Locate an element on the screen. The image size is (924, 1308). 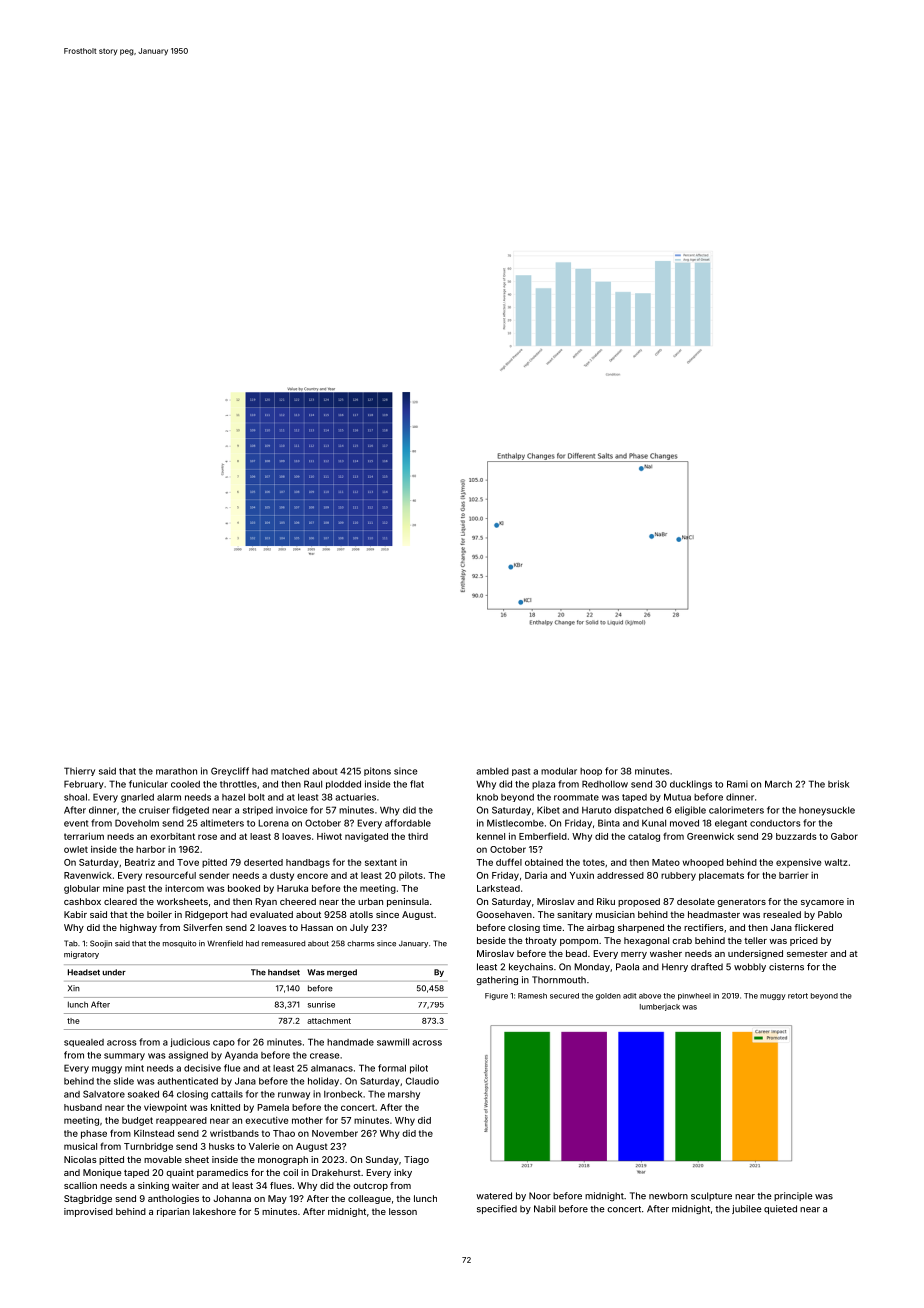
Stagbridge is located at coordinates (88, 1199).
